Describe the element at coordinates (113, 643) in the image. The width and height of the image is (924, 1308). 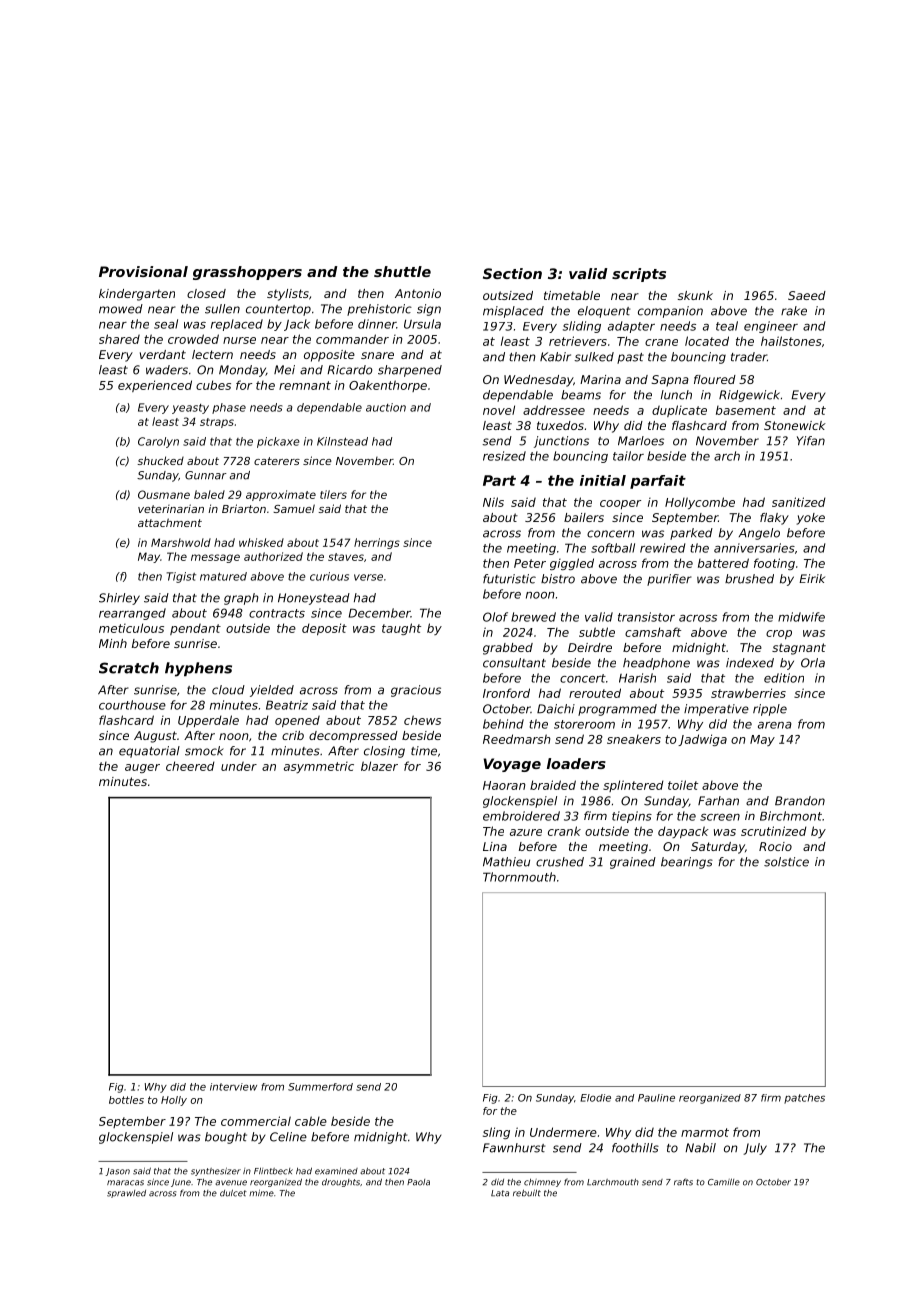
I see `Minh` at that location.
